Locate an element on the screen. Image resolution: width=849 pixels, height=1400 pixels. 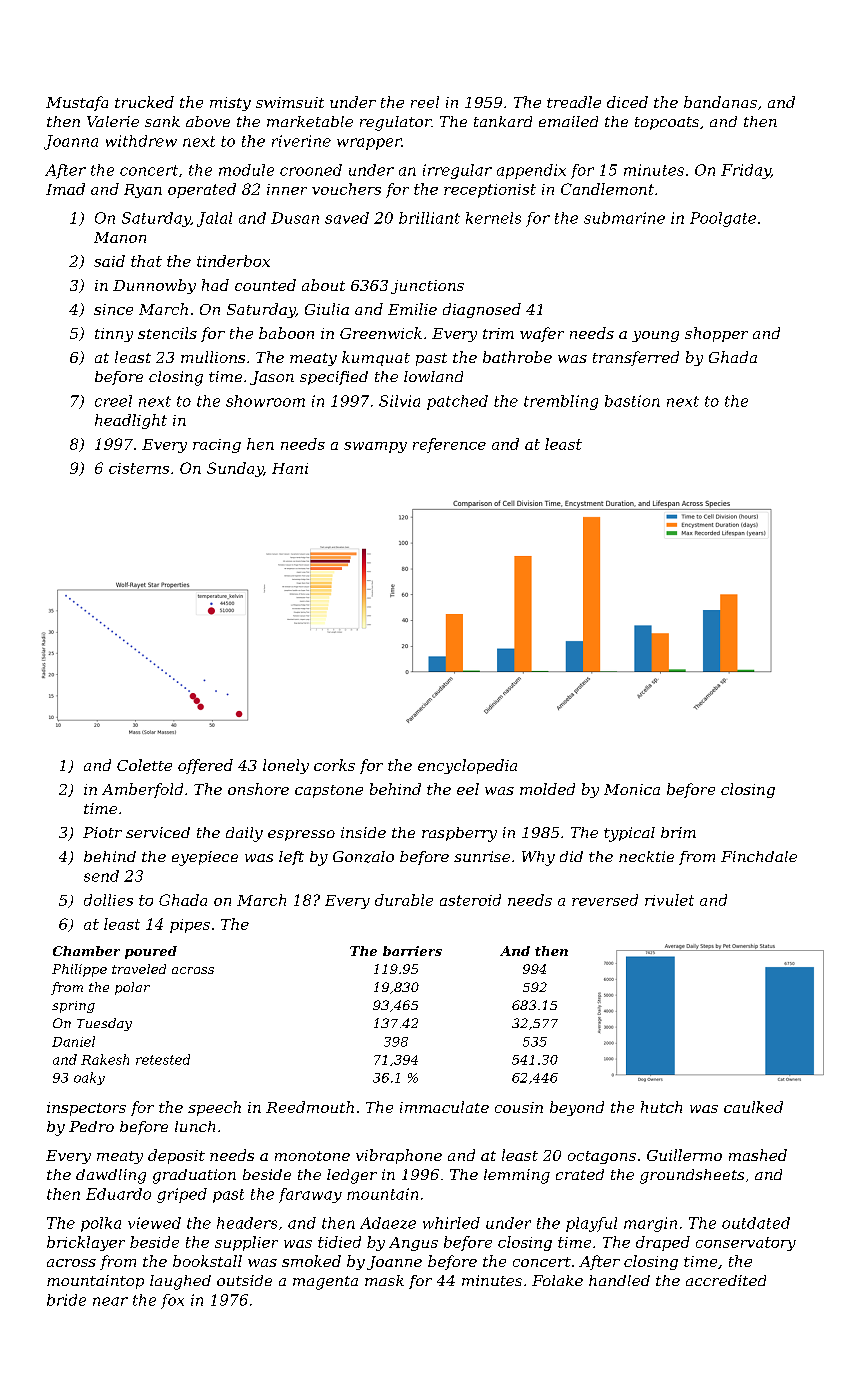
handled is located at coordinates (619, 1280).
